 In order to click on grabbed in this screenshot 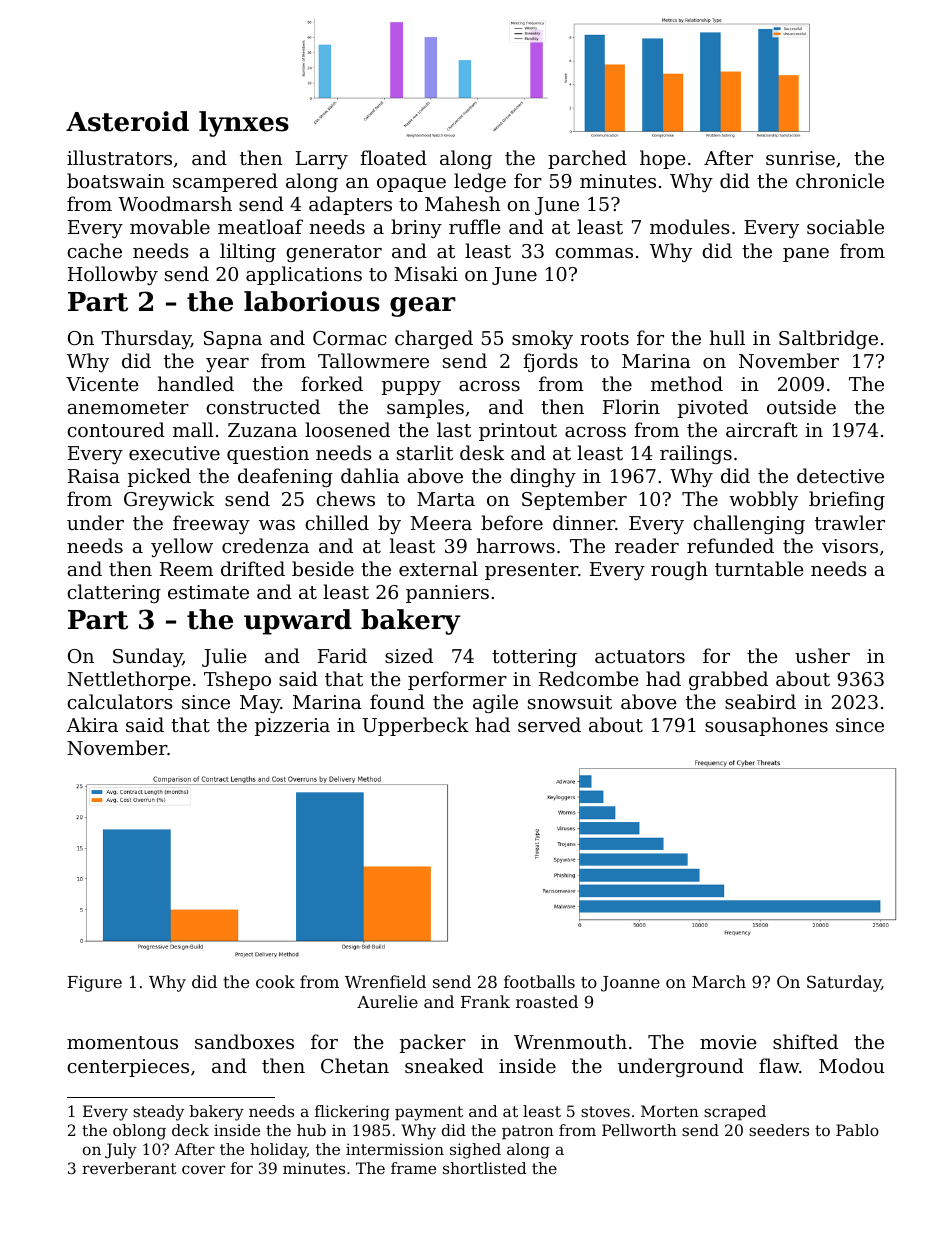, I will do `click(728, 680)`.
